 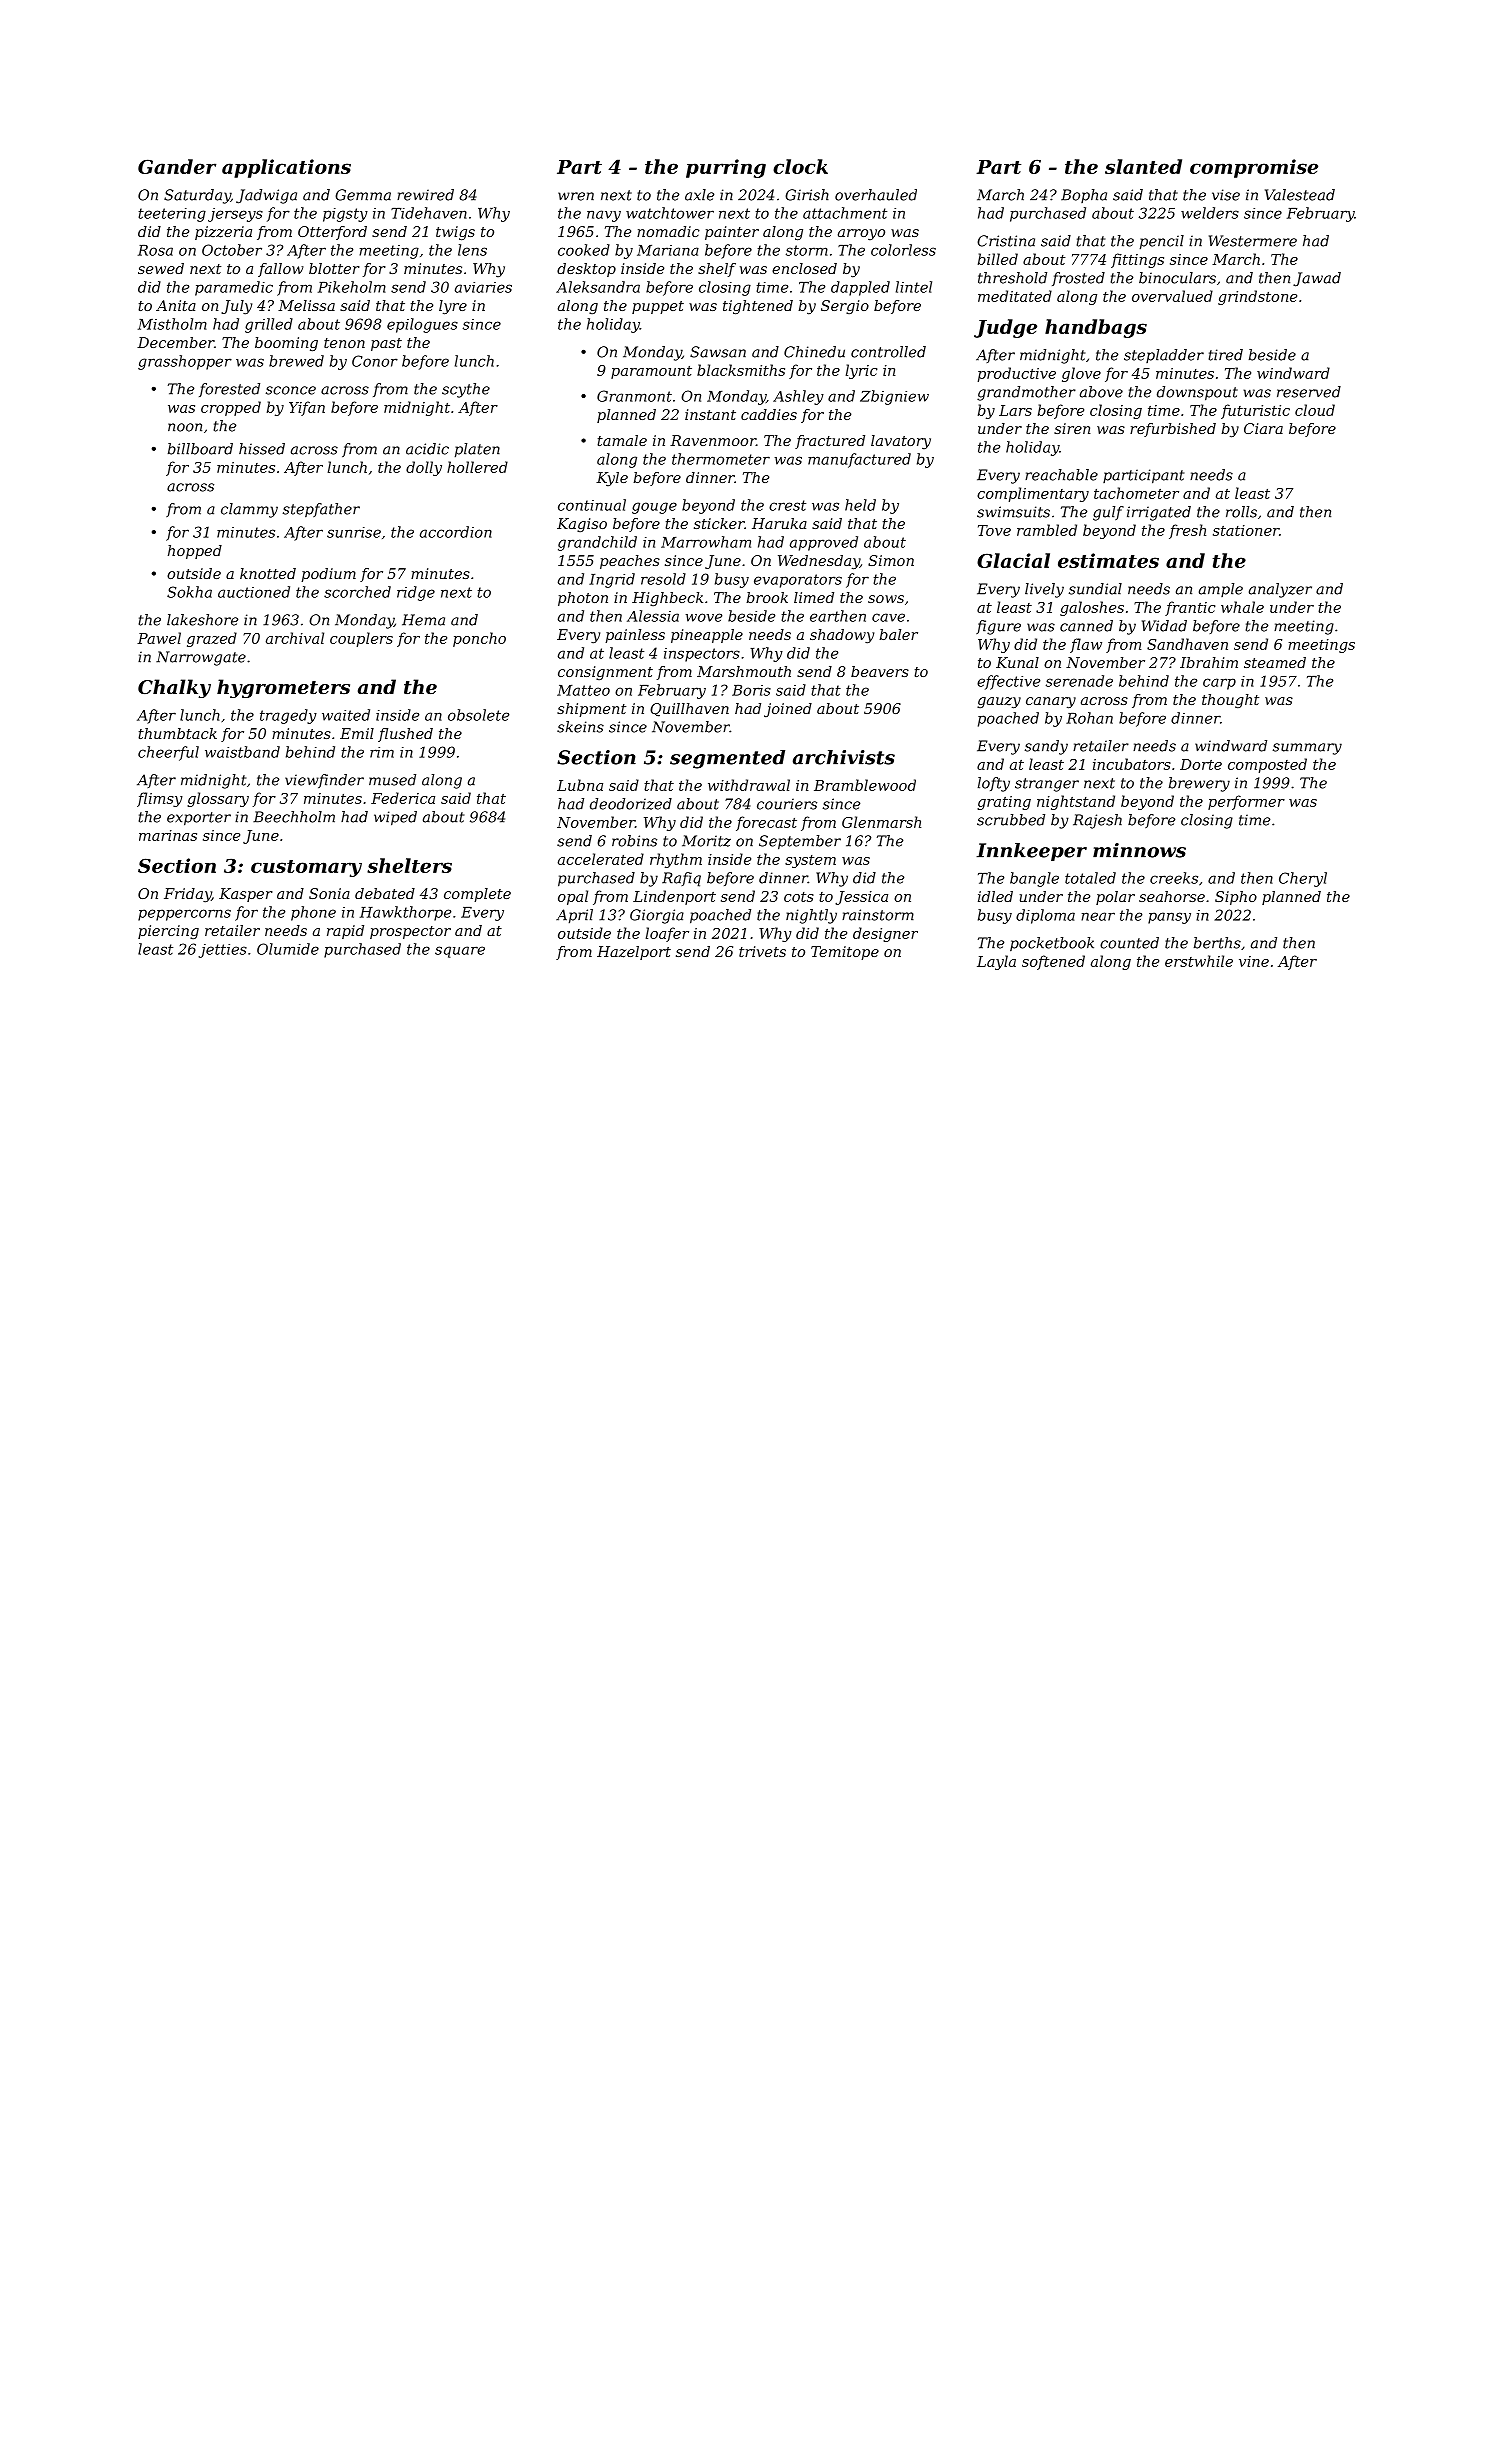 What do you see at coordinates (888, 352) in the screenshot?
I see `controlled` at bounding box center [888, 352].
